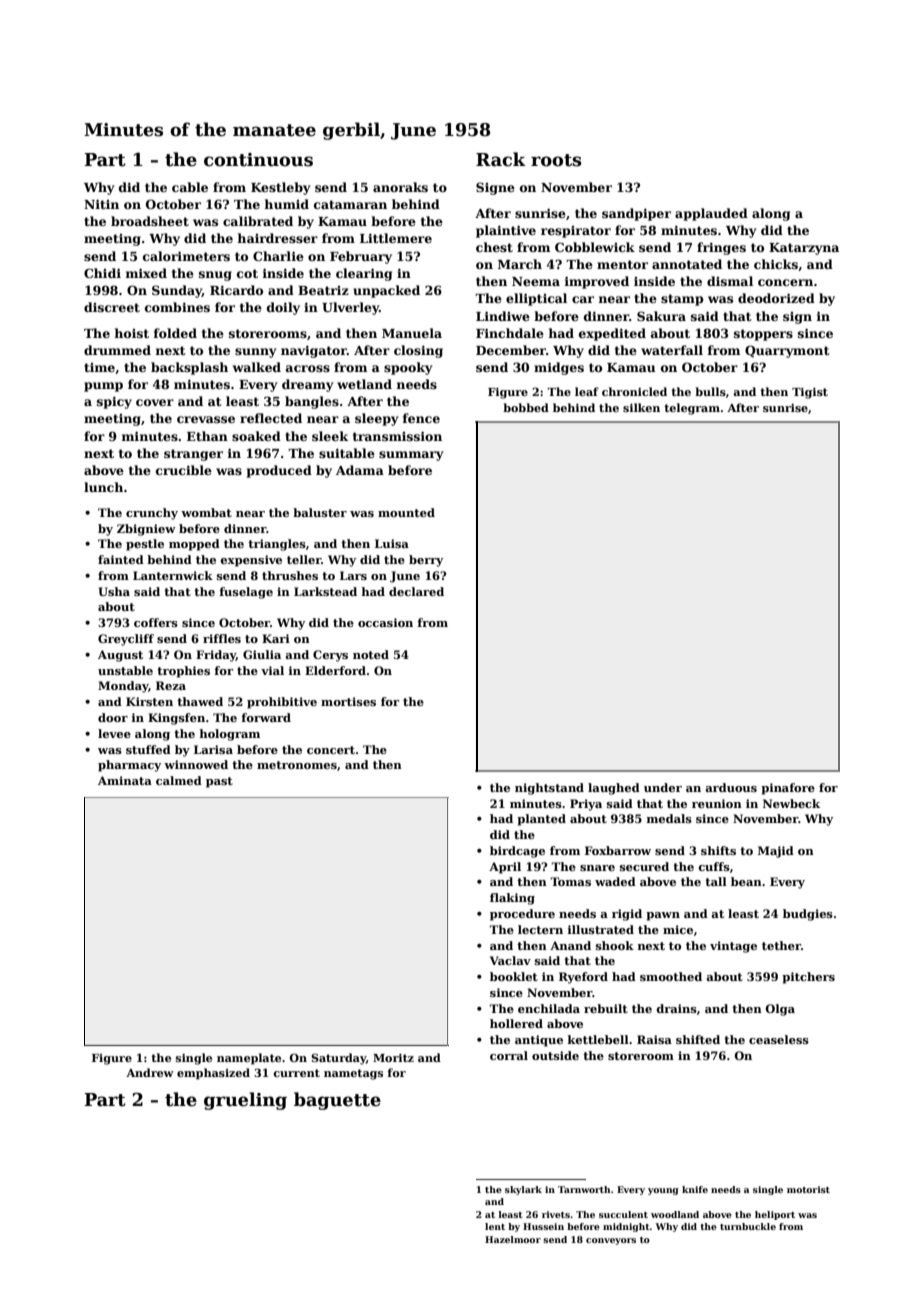 The width and height of the screenshot is (924, 1308). What do you see at coordinates (587, 391) in the screenshot?
I see `leaf` at bounding box center [587, 391].
